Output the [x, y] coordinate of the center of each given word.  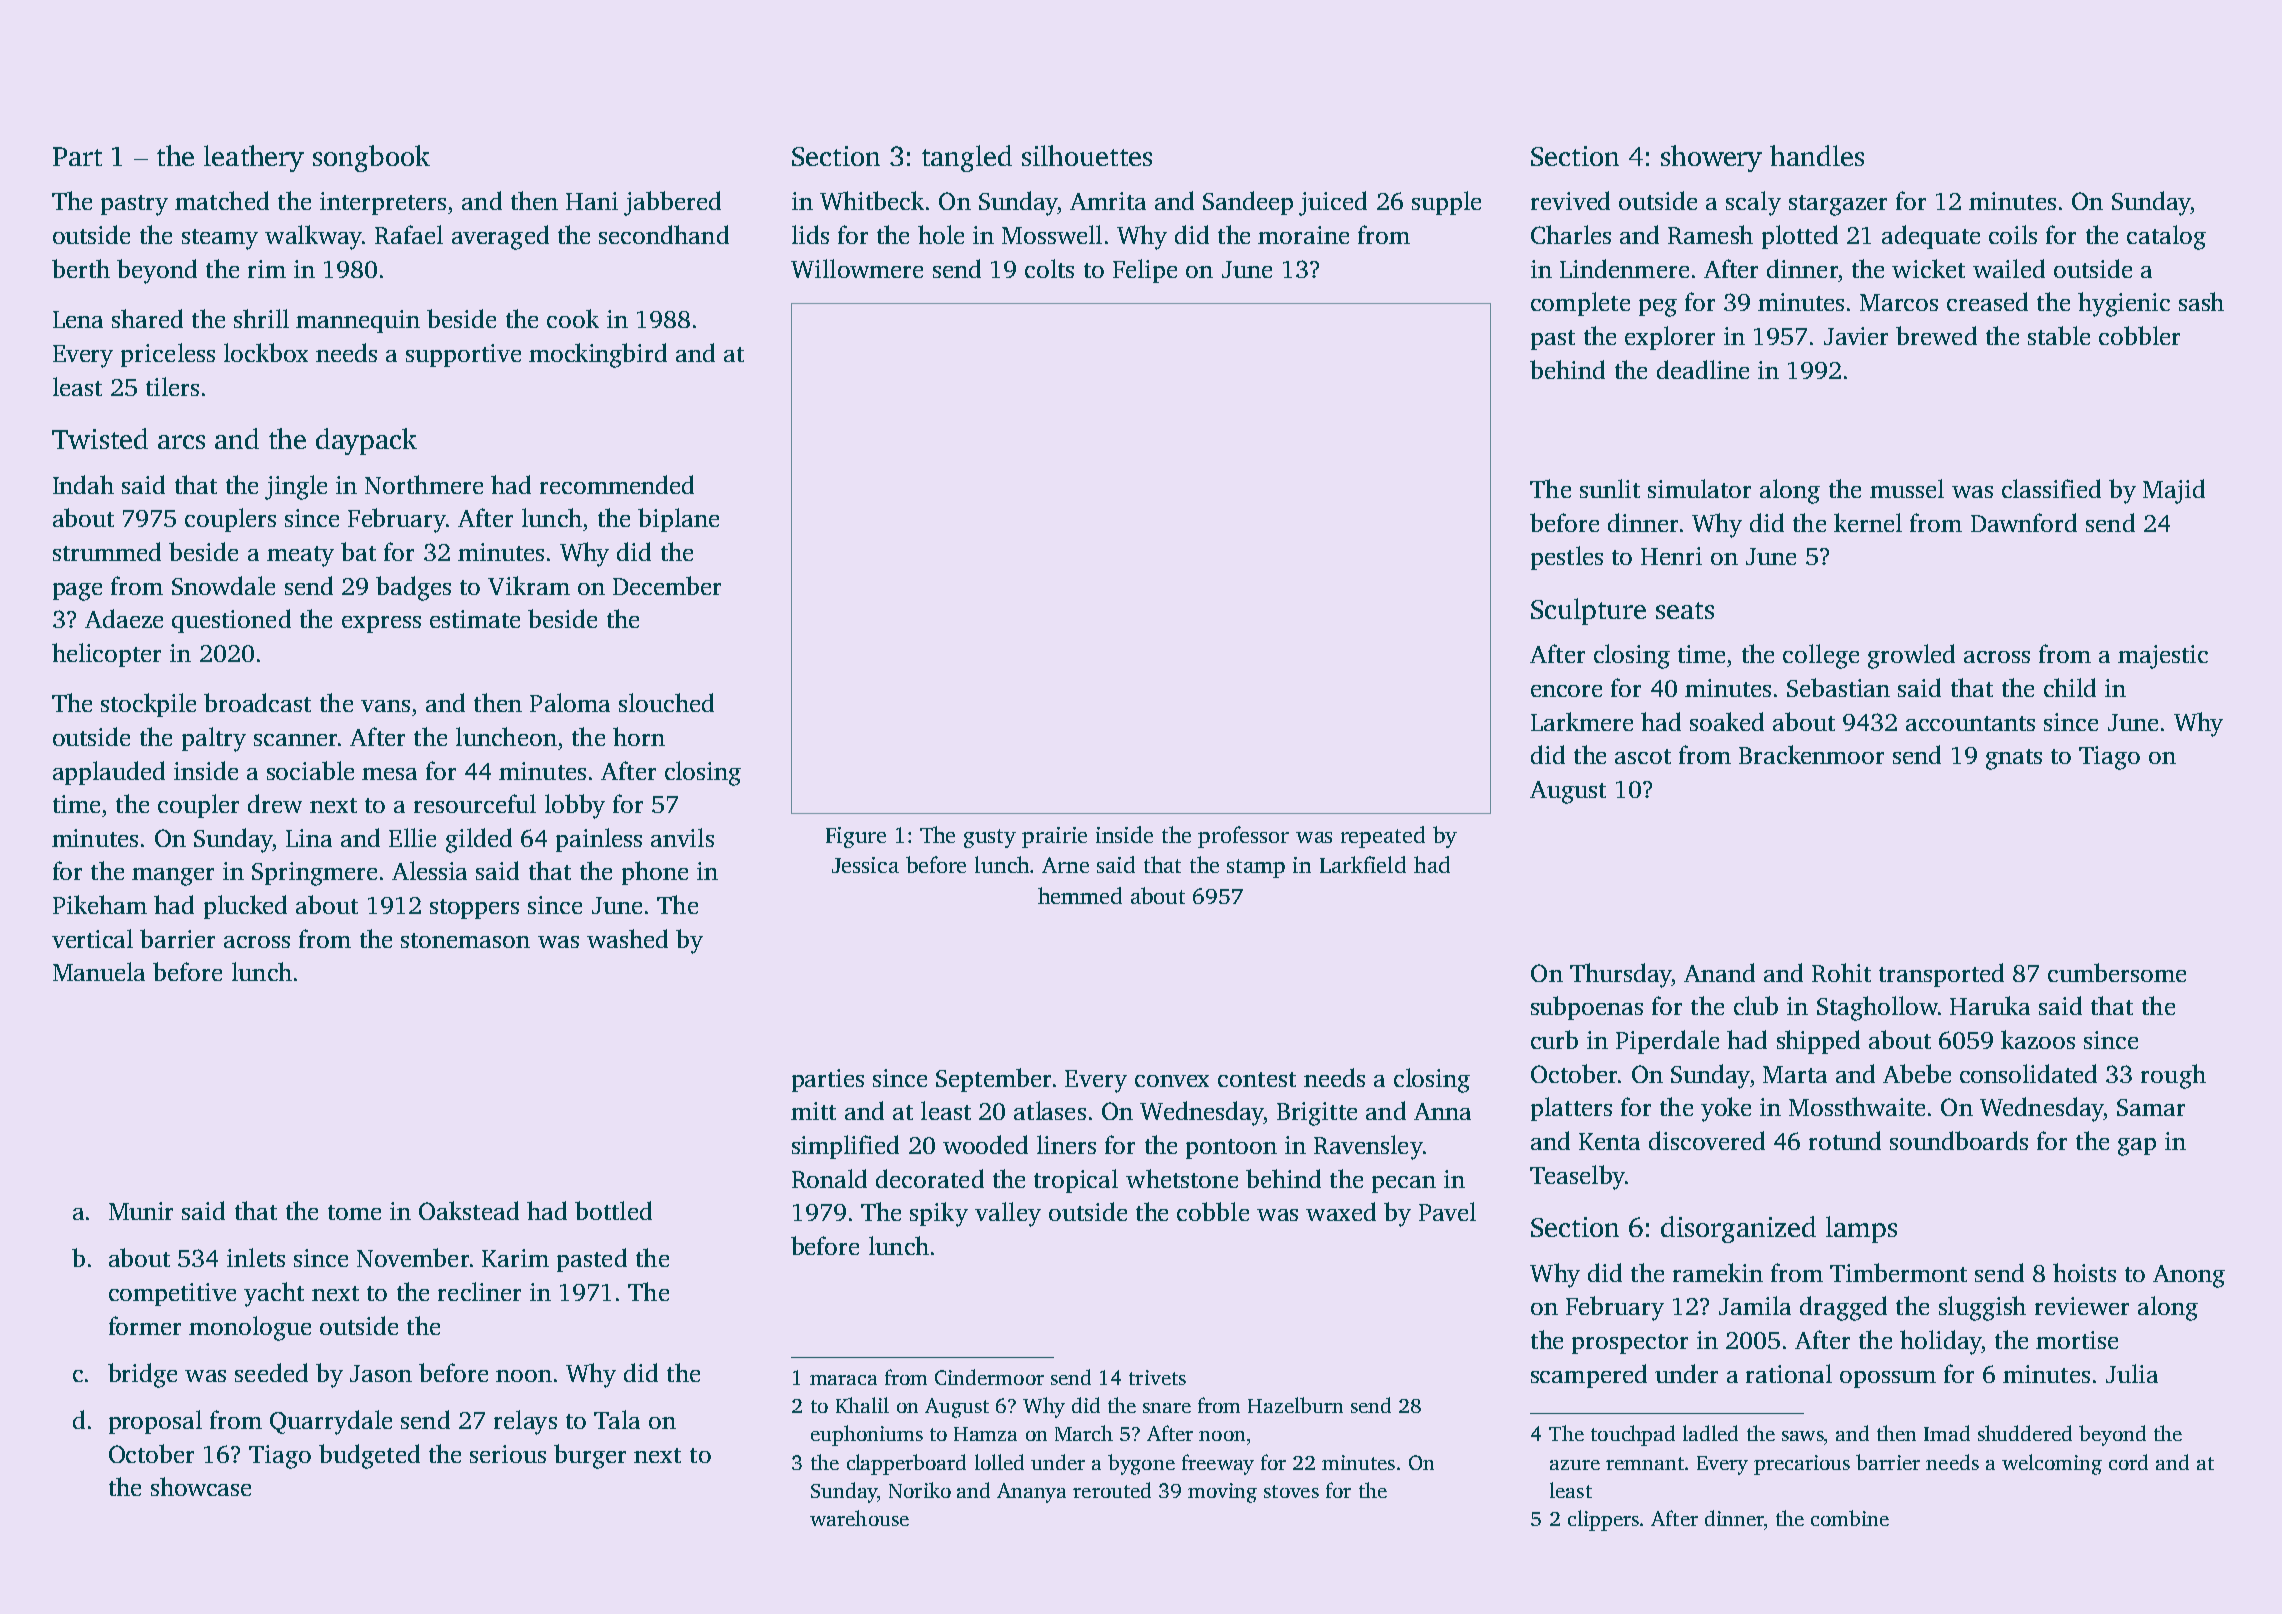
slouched [666, 702]
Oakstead [469, 1210]
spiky [939, 1214]
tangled [967, 158]
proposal [155, 1422]
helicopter [106, 655]
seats [1685, 610]
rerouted [1112, 1490]
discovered [1707, 1140]
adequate [1931, 237]
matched [222, 200]
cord [2128, 1462]
